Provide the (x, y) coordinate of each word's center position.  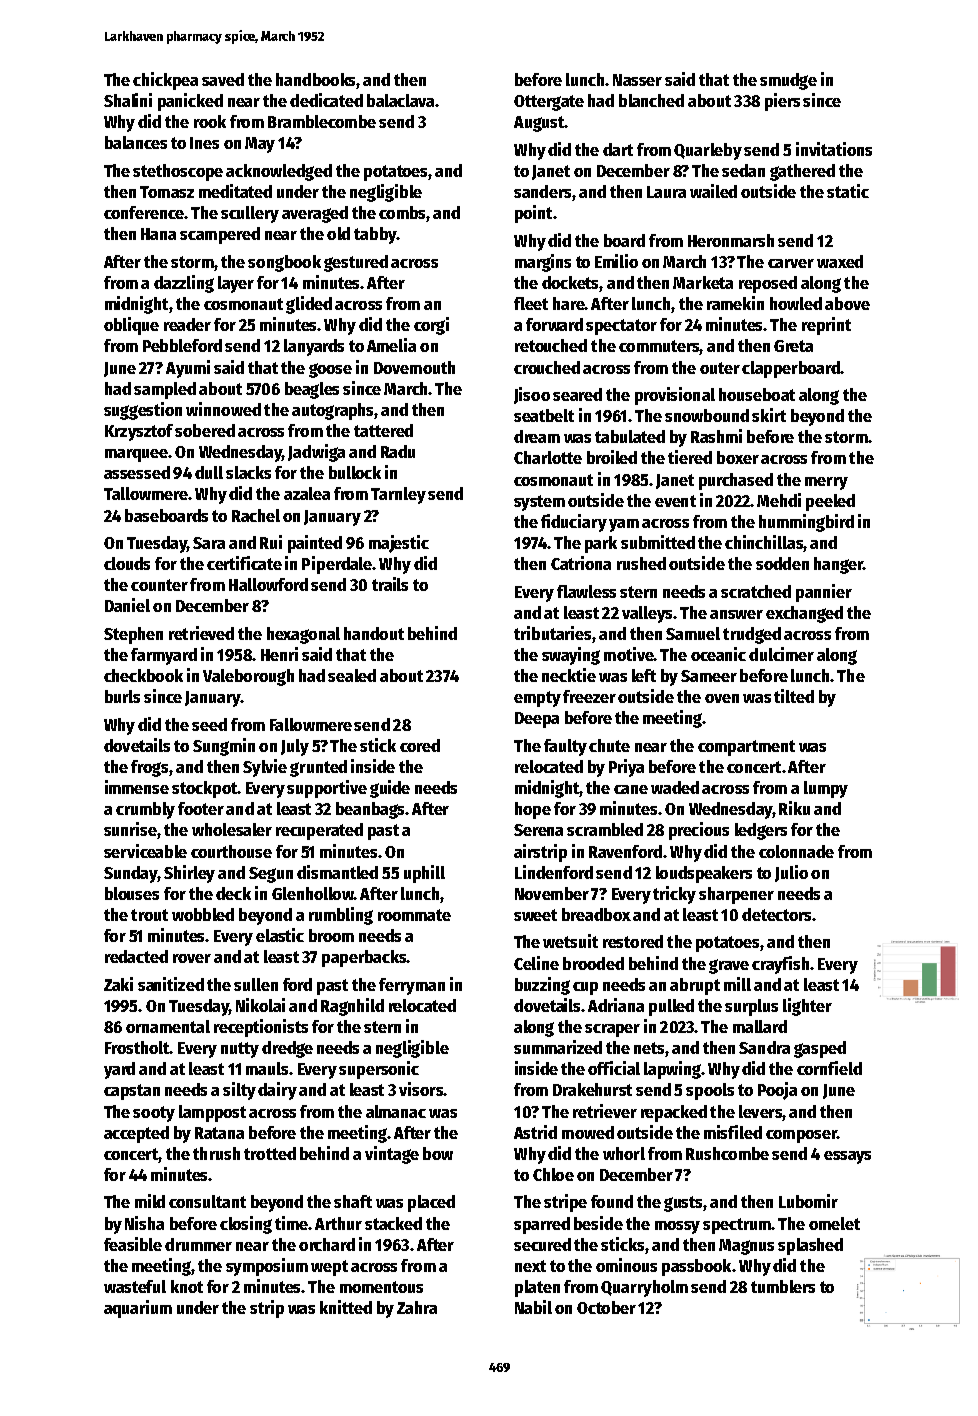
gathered (802, 172)
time (291, 1223)
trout (149, 915)
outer (720, 368)
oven (722, 698)
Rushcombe (727, 1153)
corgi (431, 326)
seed (209, 724)
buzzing (542, 986)
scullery (250, 214)
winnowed (223, 409)
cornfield (829, 1068)
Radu (398, 451)
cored (420, 745)
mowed (588, 1132)
